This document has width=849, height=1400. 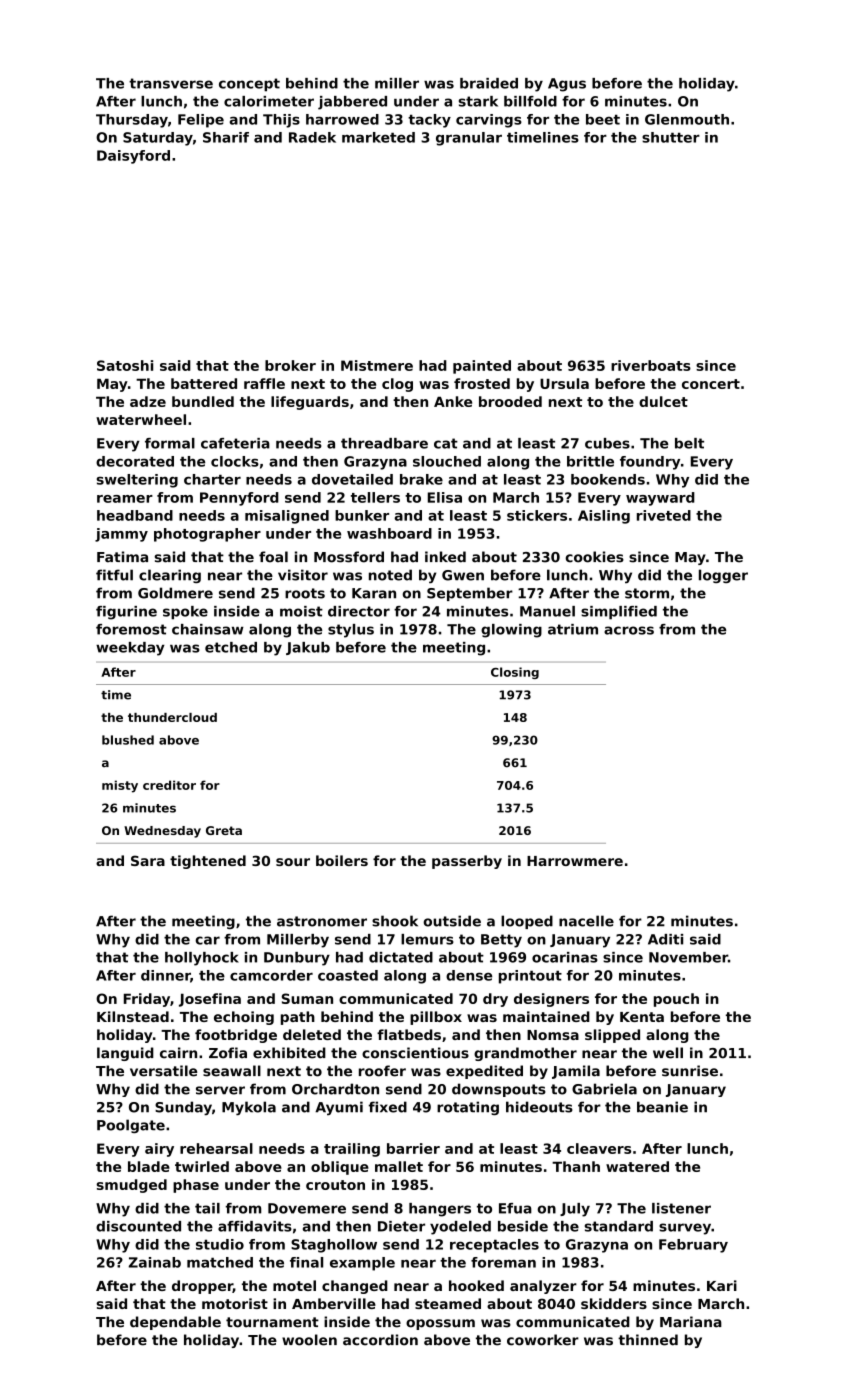 What do you see at coordinates (154, 1262) in the document?
I see `Zainab` at bounding box center [154, 1262].
